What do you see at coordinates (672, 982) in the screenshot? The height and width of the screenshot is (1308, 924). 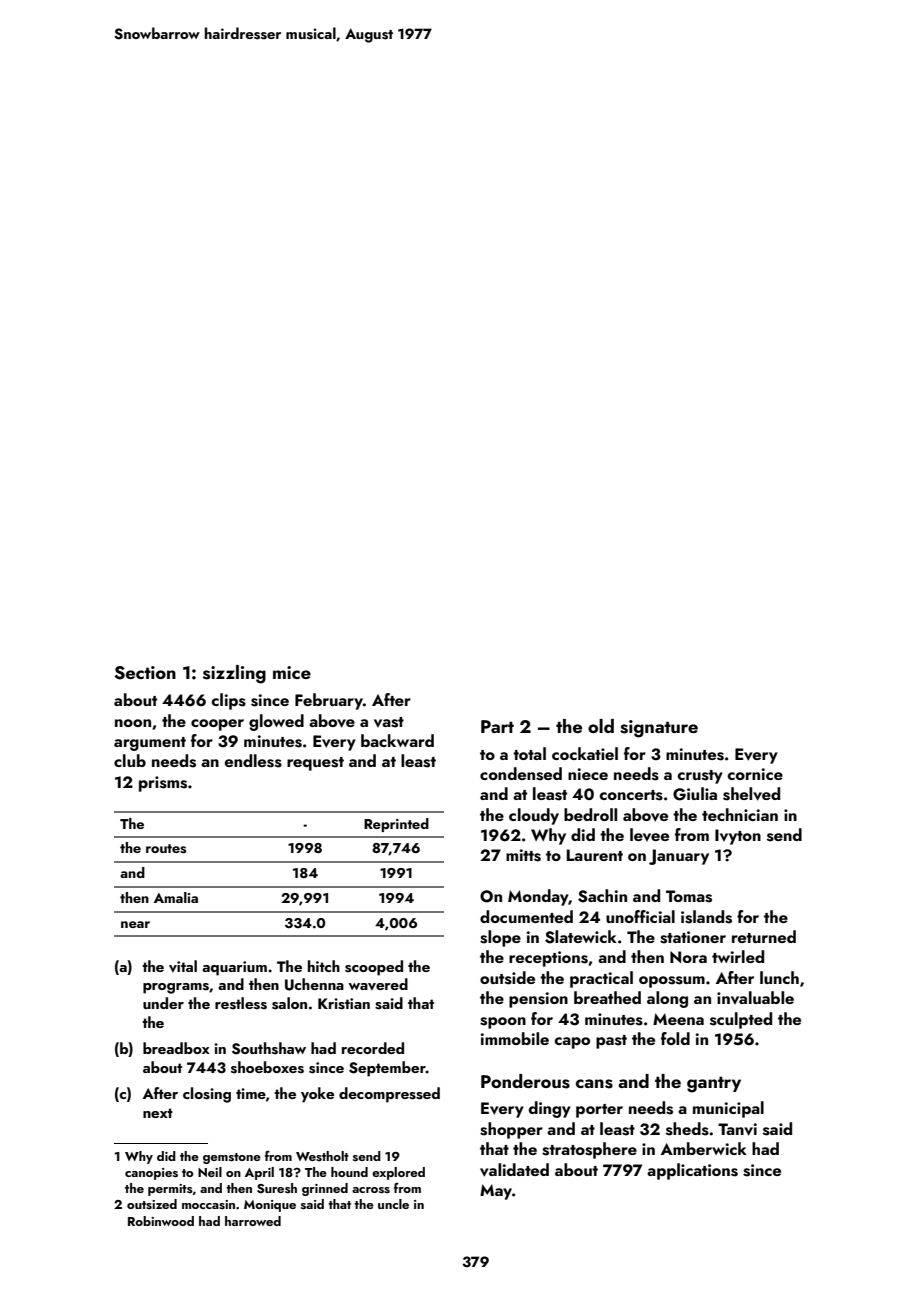 I see `opossum` at bounding box center [672, 982].
